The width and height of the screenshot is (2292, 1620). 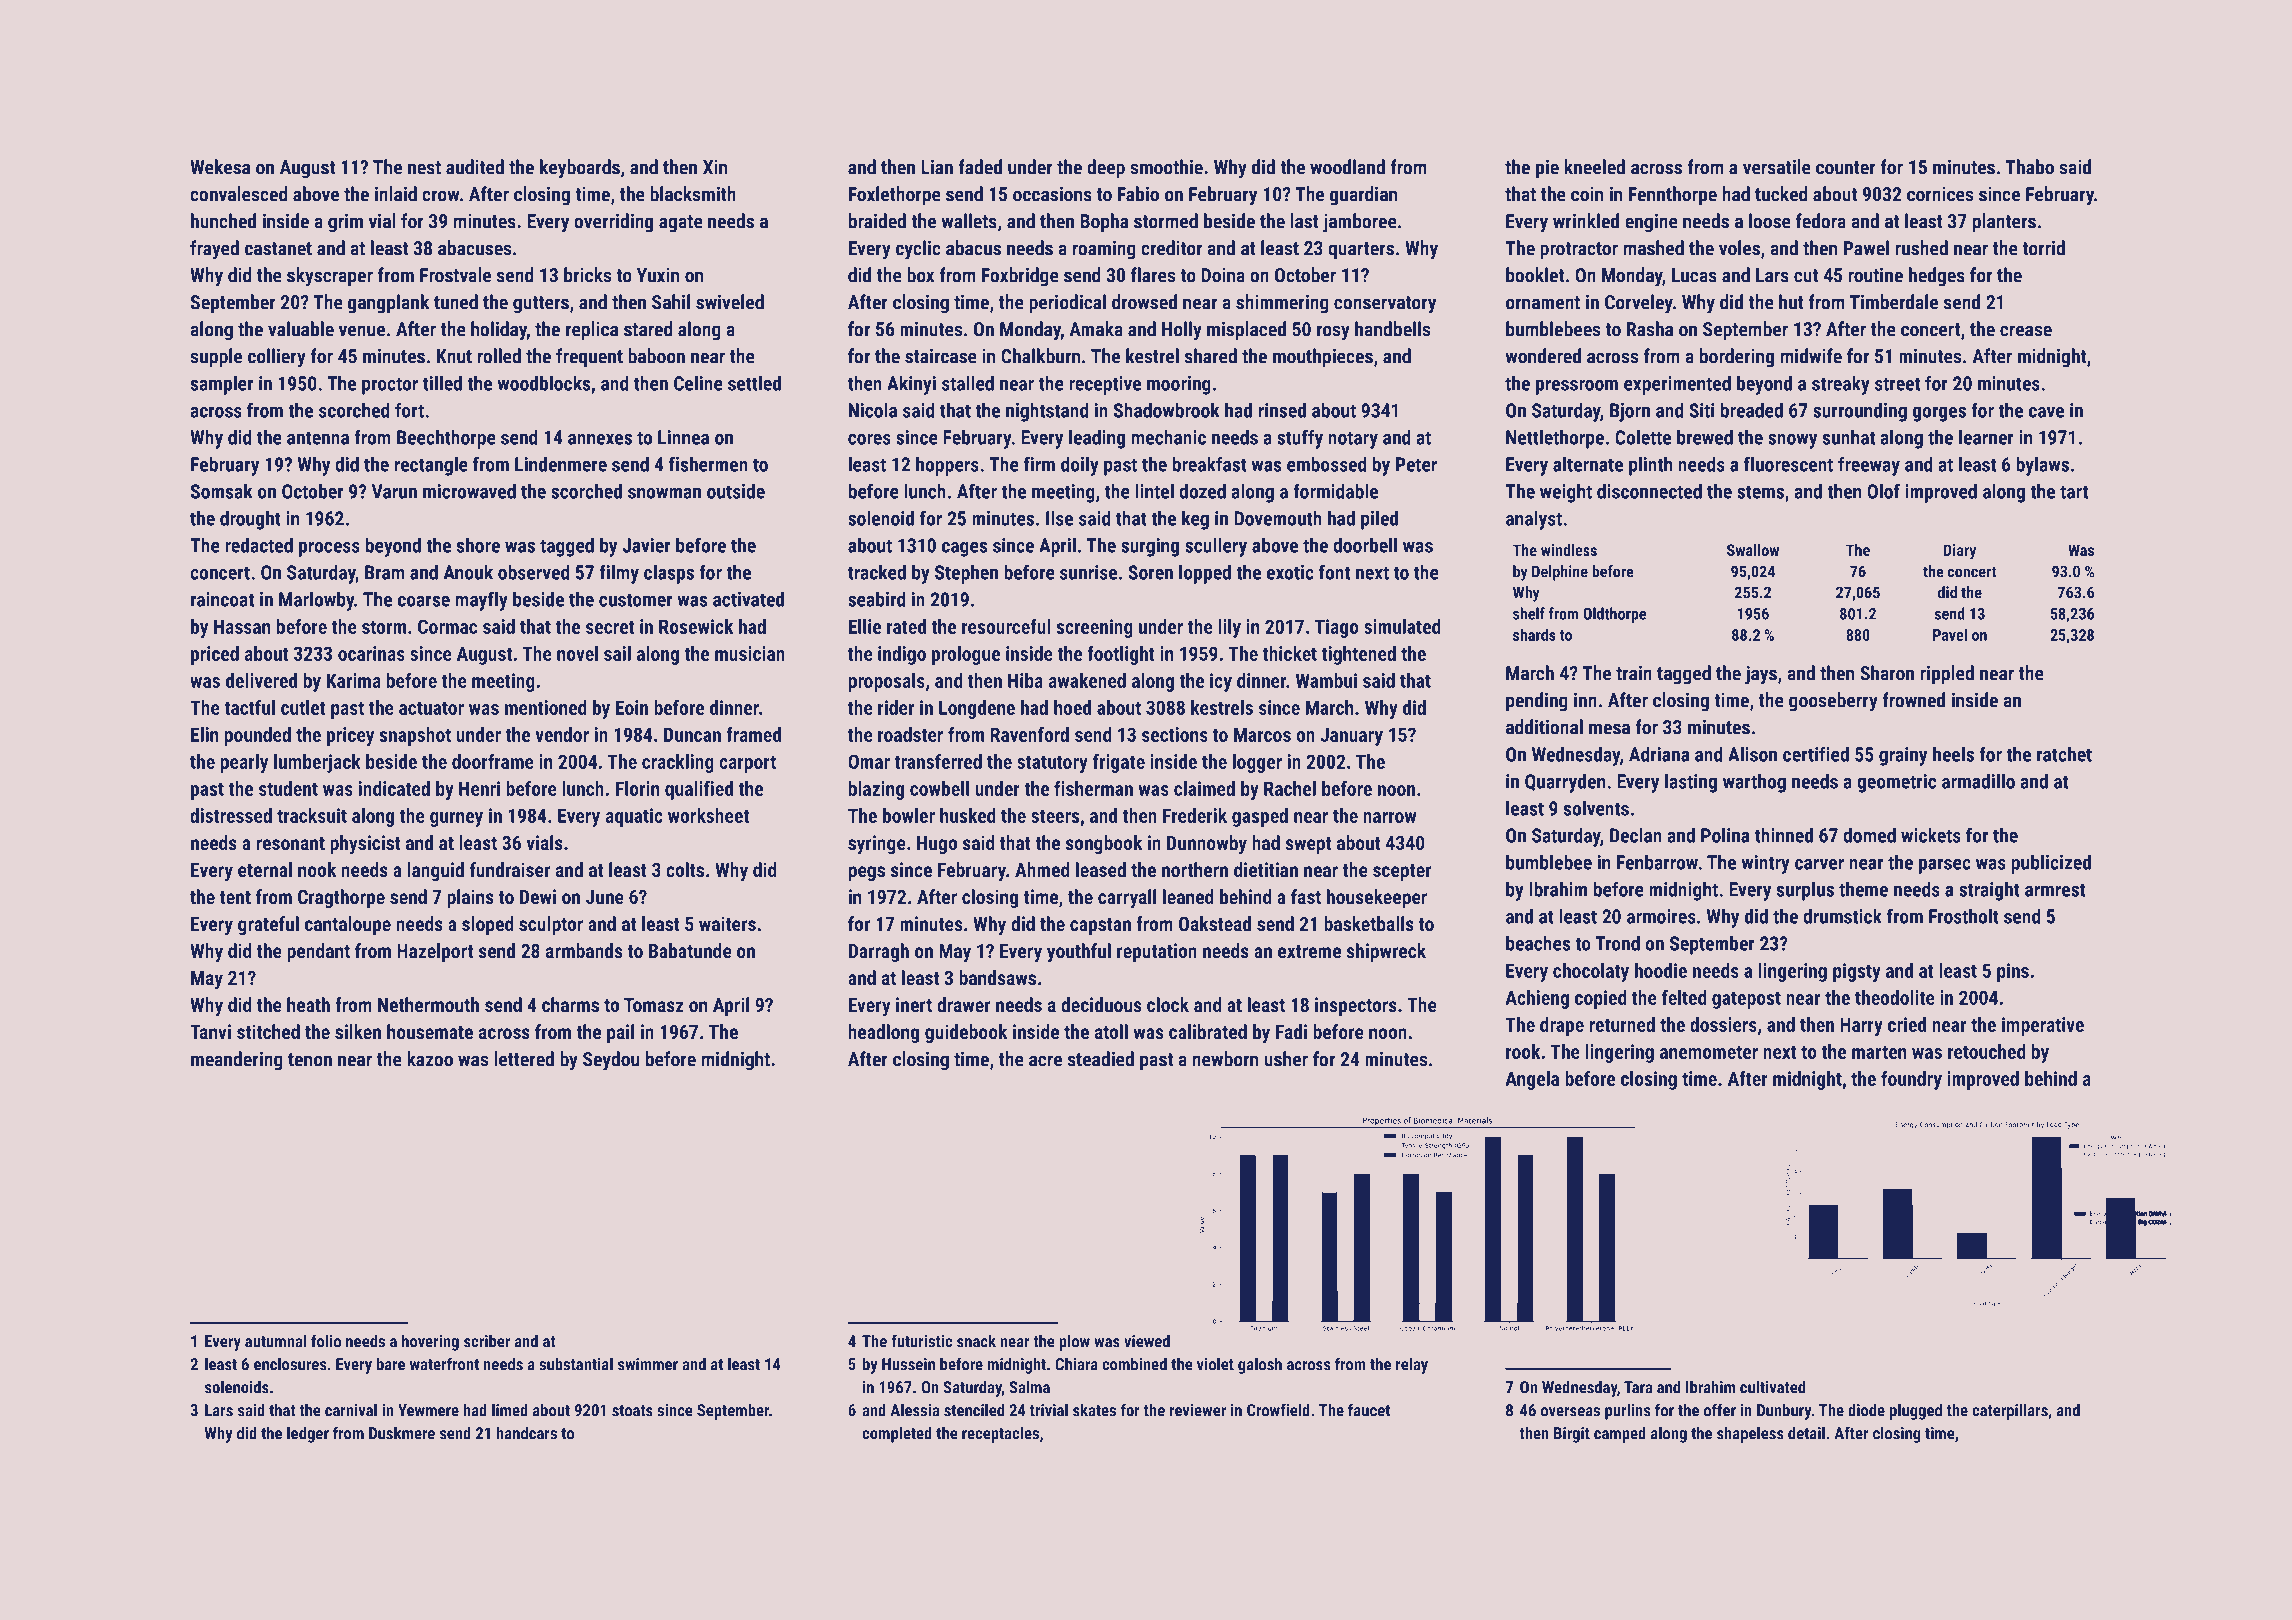 I want to click on Bjorn, so click(x=1630, y=412).
